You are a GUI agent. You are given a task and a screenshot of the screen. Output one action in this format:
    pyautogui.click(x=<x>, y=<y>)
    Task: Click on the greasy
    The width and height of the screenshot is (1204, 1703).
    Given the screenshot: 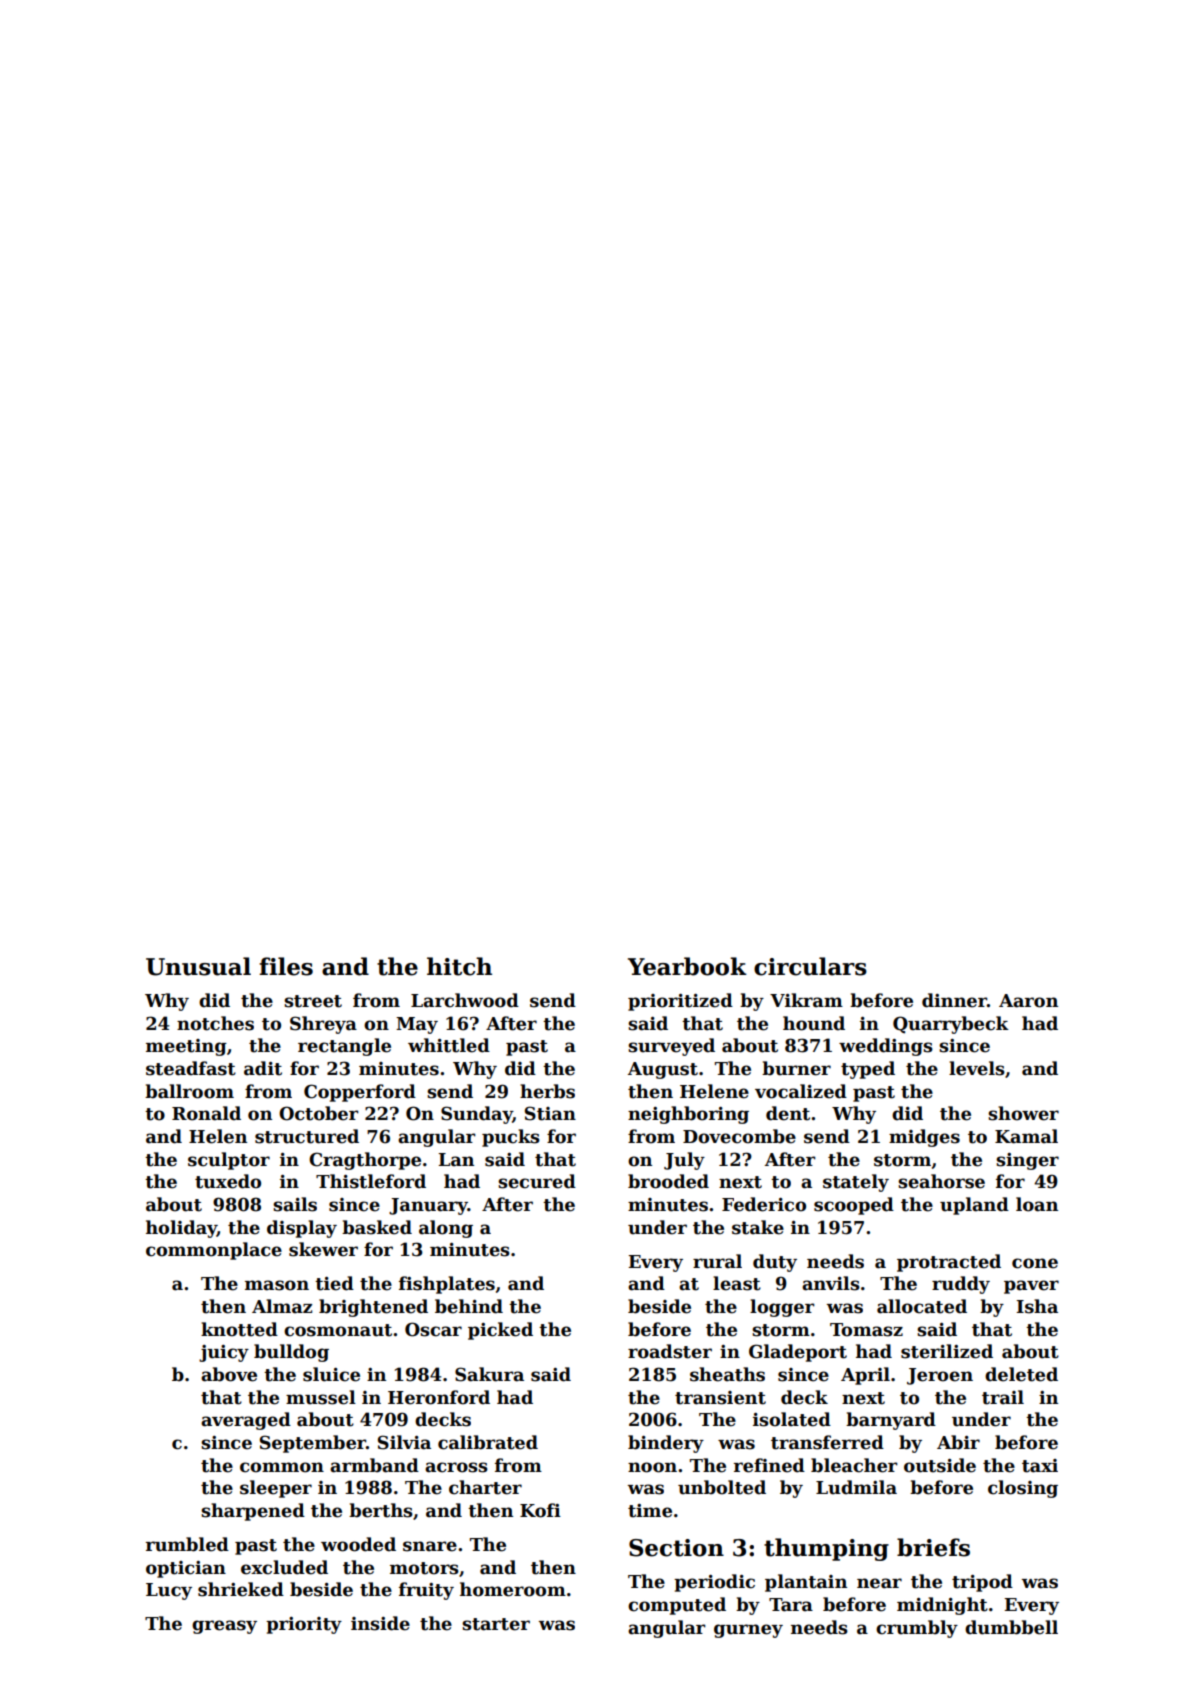 What is the action you would take?
    pyautogui.click(x=224, y=1627)
